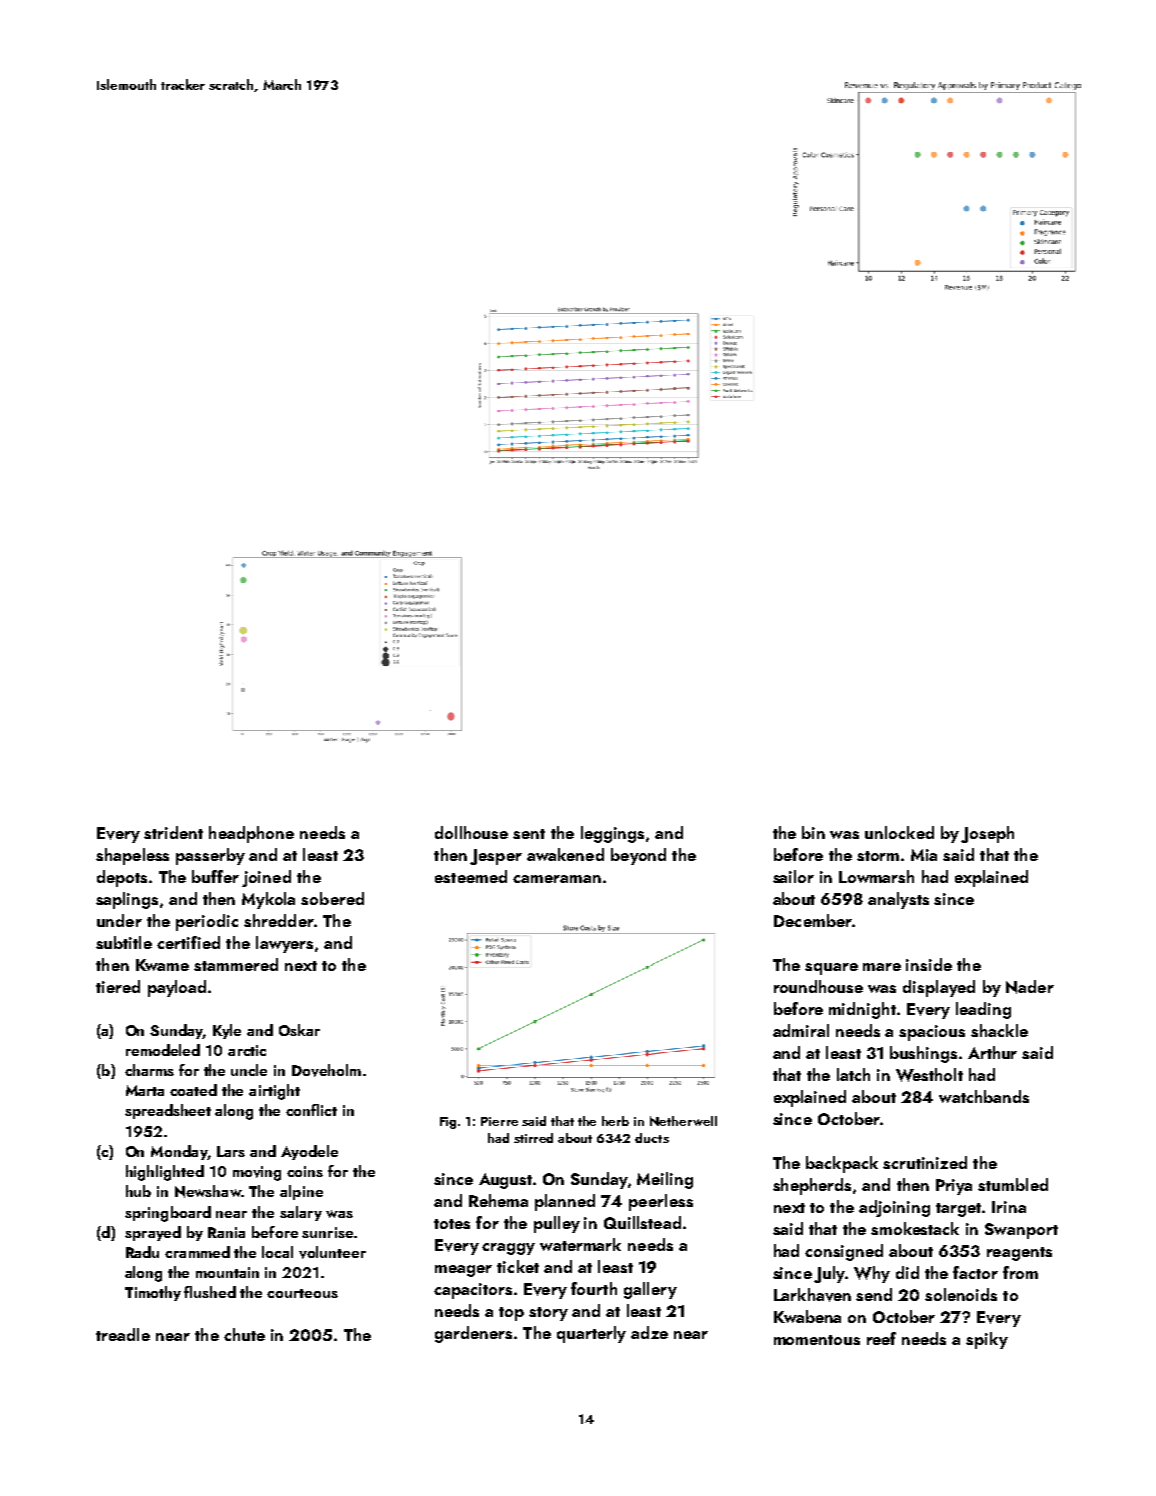 This screenshot has width=1156, height=1496. What do you see at coordinates (874, 1294) in the screenshot?
I see `send` at bounding box center [874, 1294].
